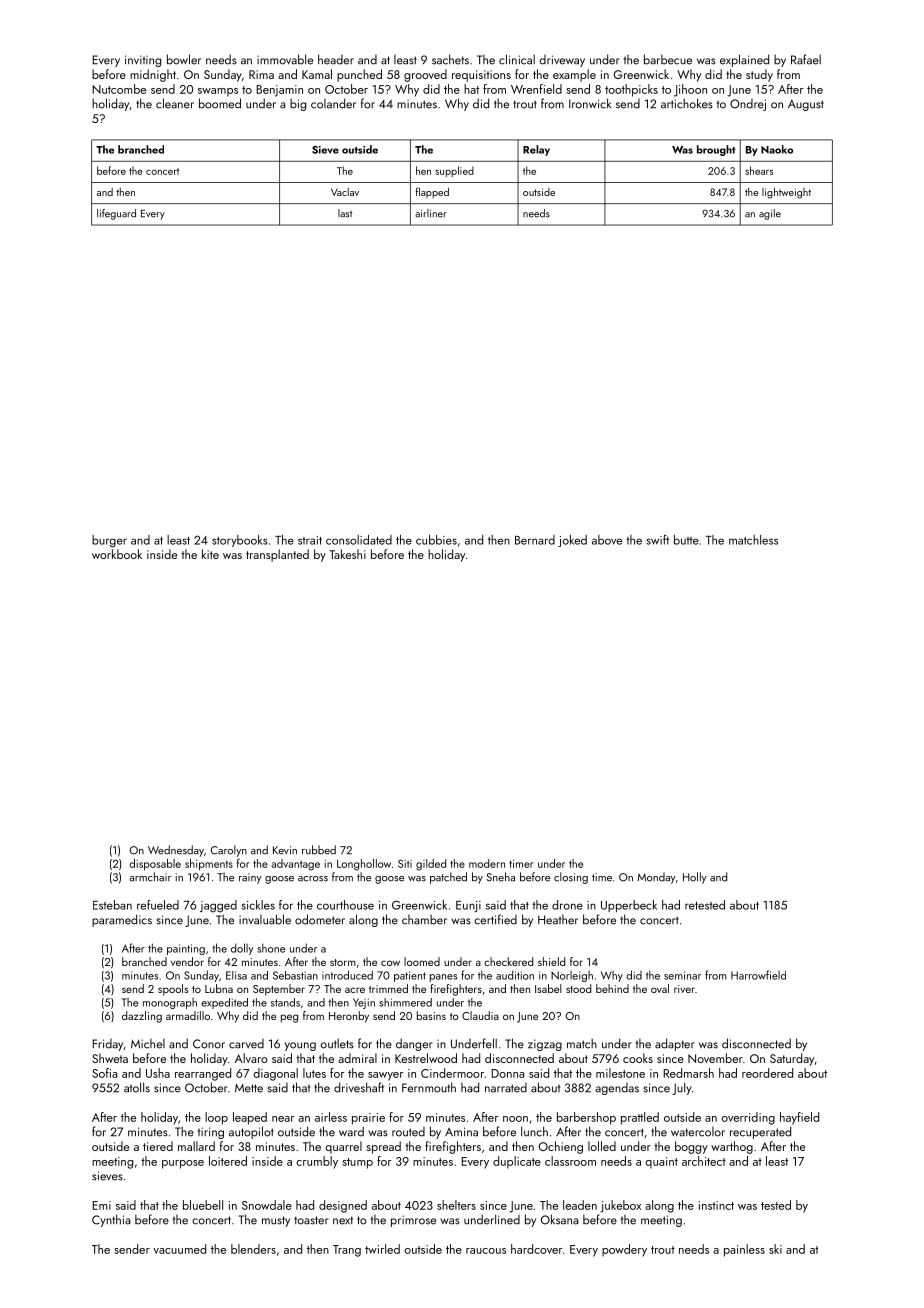 The width and height of the document is (924, 1308). I want to click on inviting, so click(143, 61).
